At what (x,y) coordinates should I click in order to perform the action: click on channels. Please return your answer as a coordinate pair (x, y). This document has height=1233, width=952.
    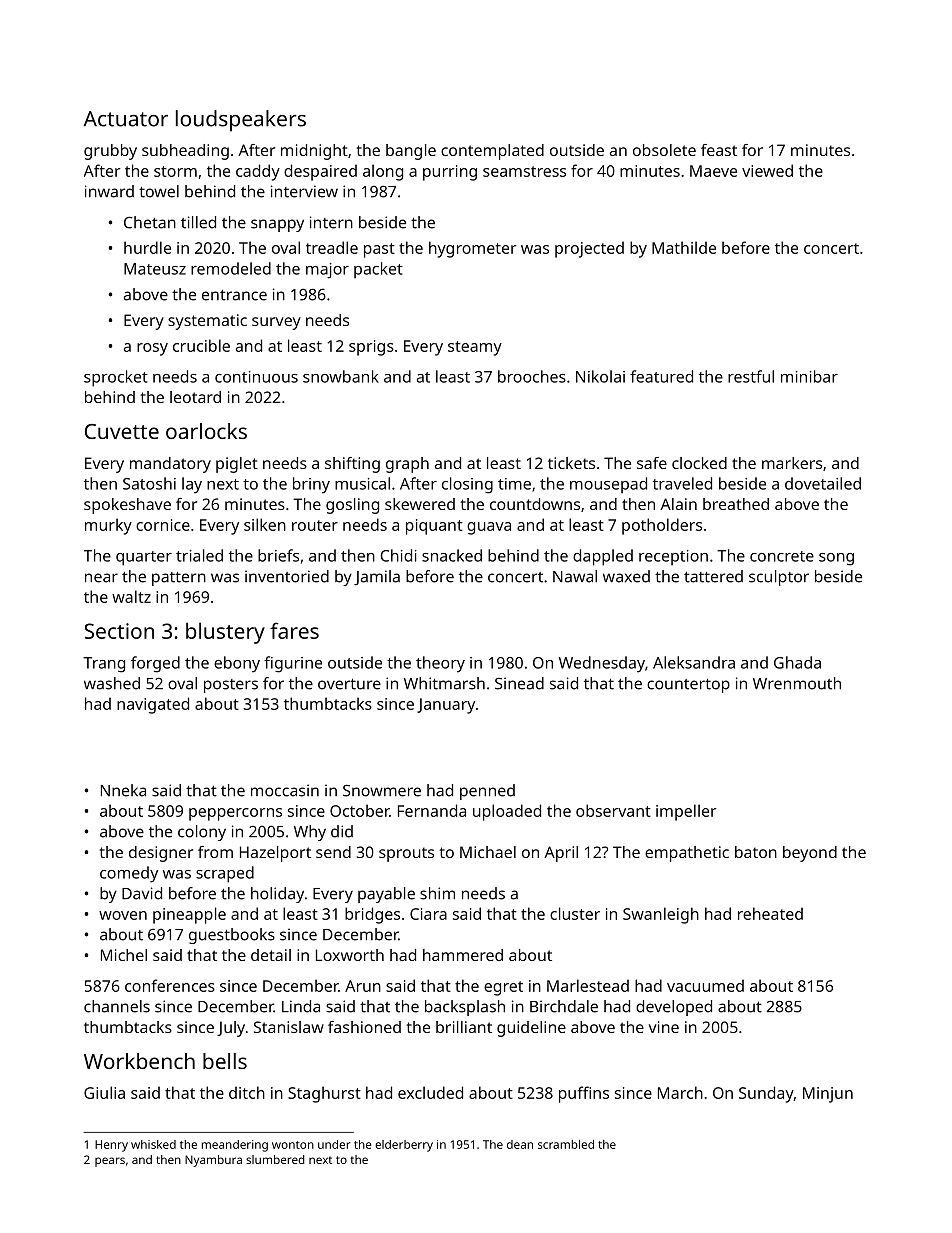
    Looking at the image, I should click on (117, 1006).
